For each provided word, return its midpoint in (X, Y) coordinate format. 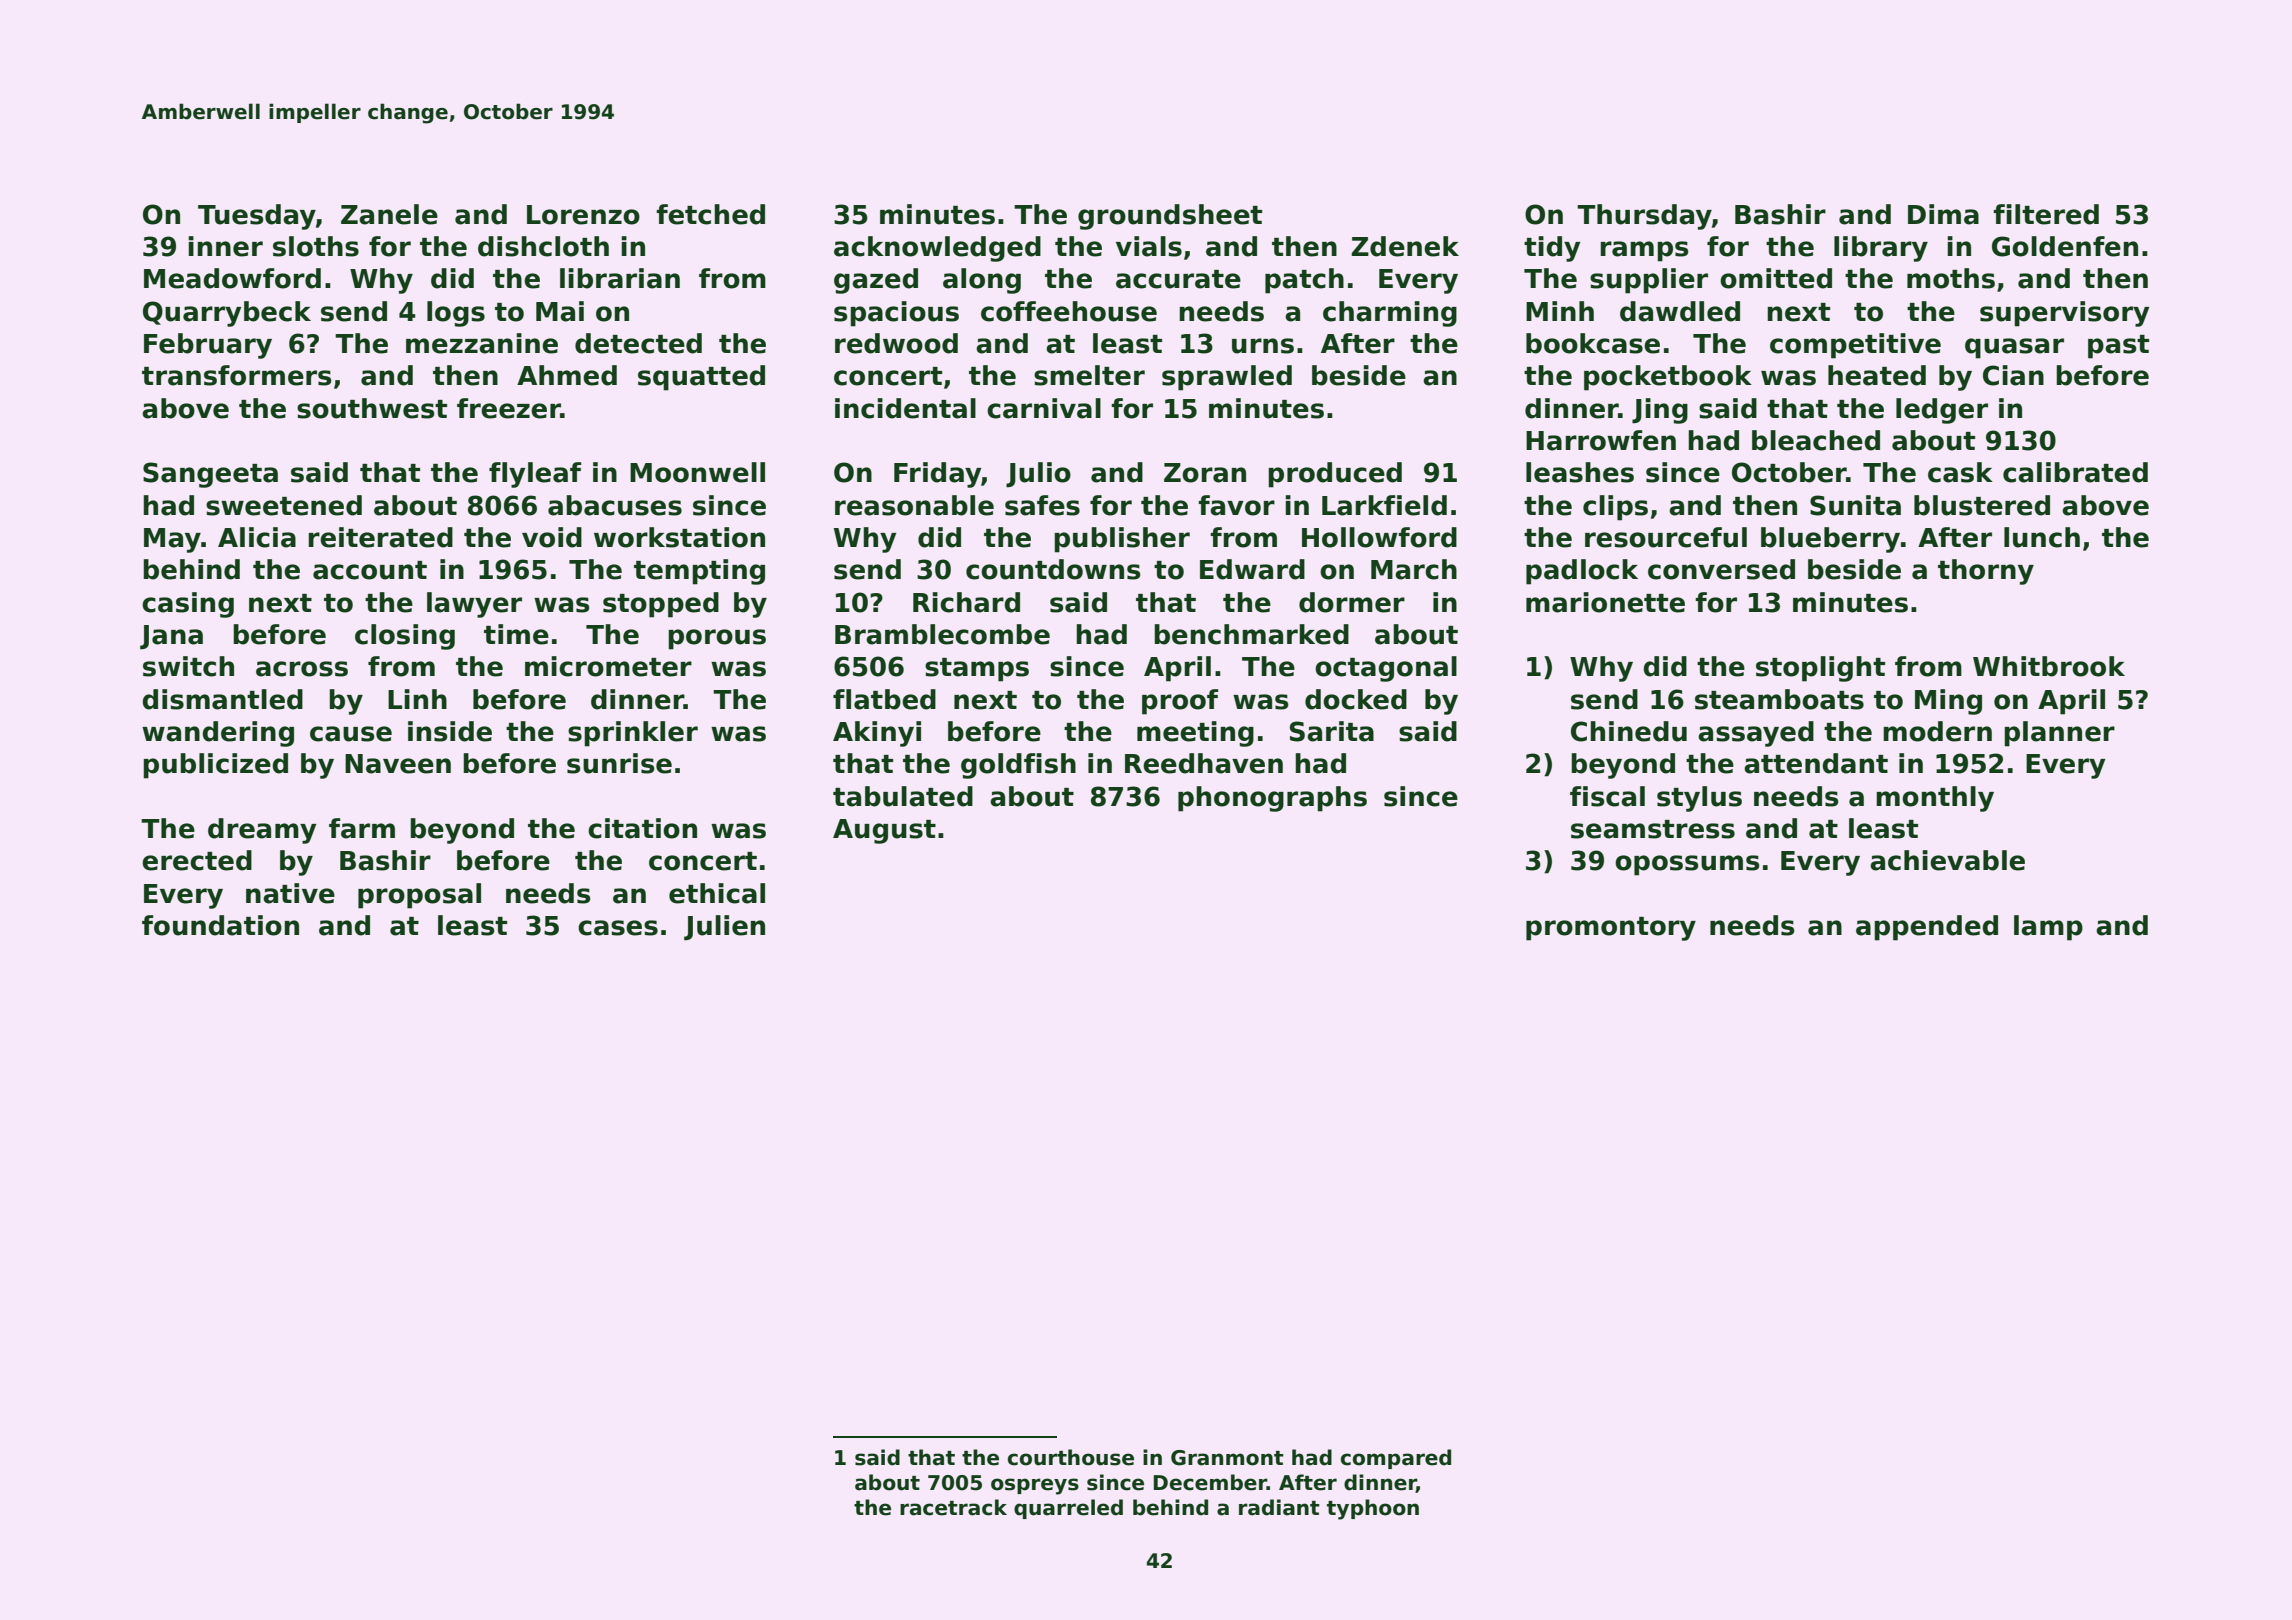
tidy (1552, 249)
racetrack (953, 1507)
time (516, 634)
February (208, 346)
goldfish (1018, 766)
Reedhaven (1204, 763)
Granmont (1227, 1458)
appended (1927, 928)
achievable (1947, 860)
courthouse (1071, 1457)
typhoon (1373, 1509)
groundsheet (1170, 217)
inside (450, 731)
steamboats (1779, 699)
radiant (1279, 1507)
